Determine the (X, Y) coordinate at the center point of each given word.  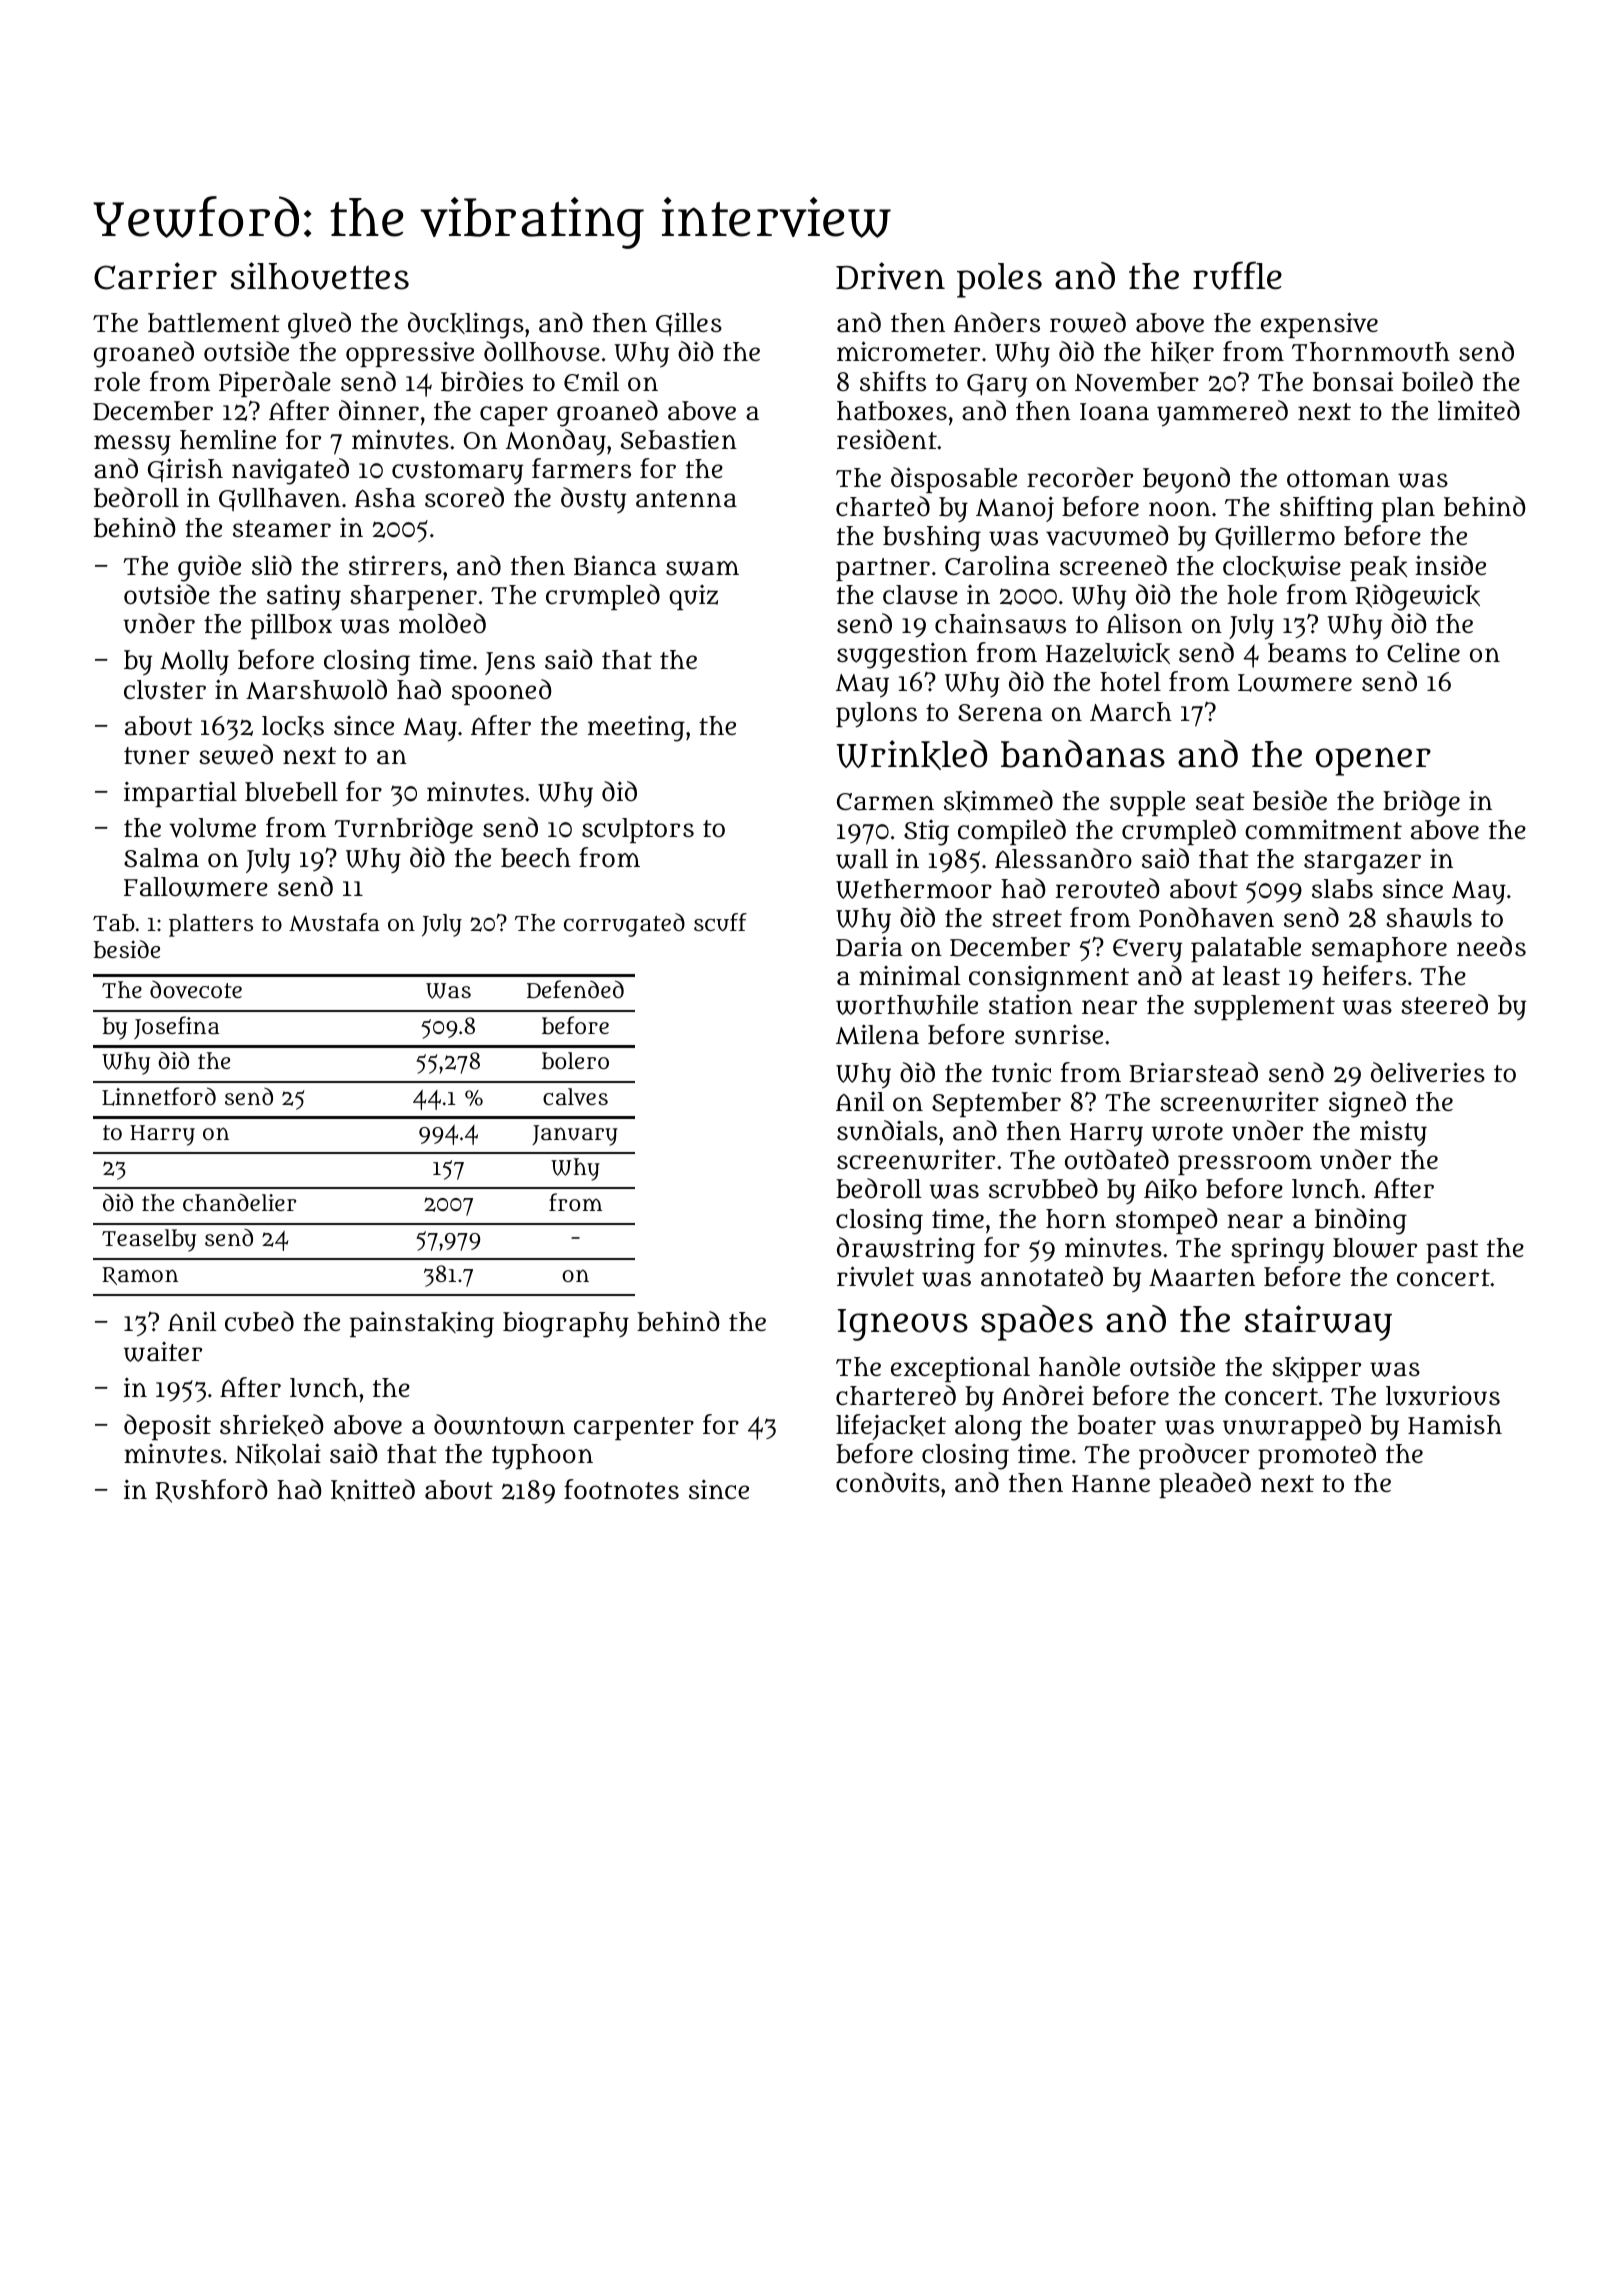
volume (212, 828)
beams (1307, 653)
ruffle (1237, 275)
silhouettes (320, 276)
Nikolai (278, 1454)
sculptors (638, 830)
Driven (890, 276)
